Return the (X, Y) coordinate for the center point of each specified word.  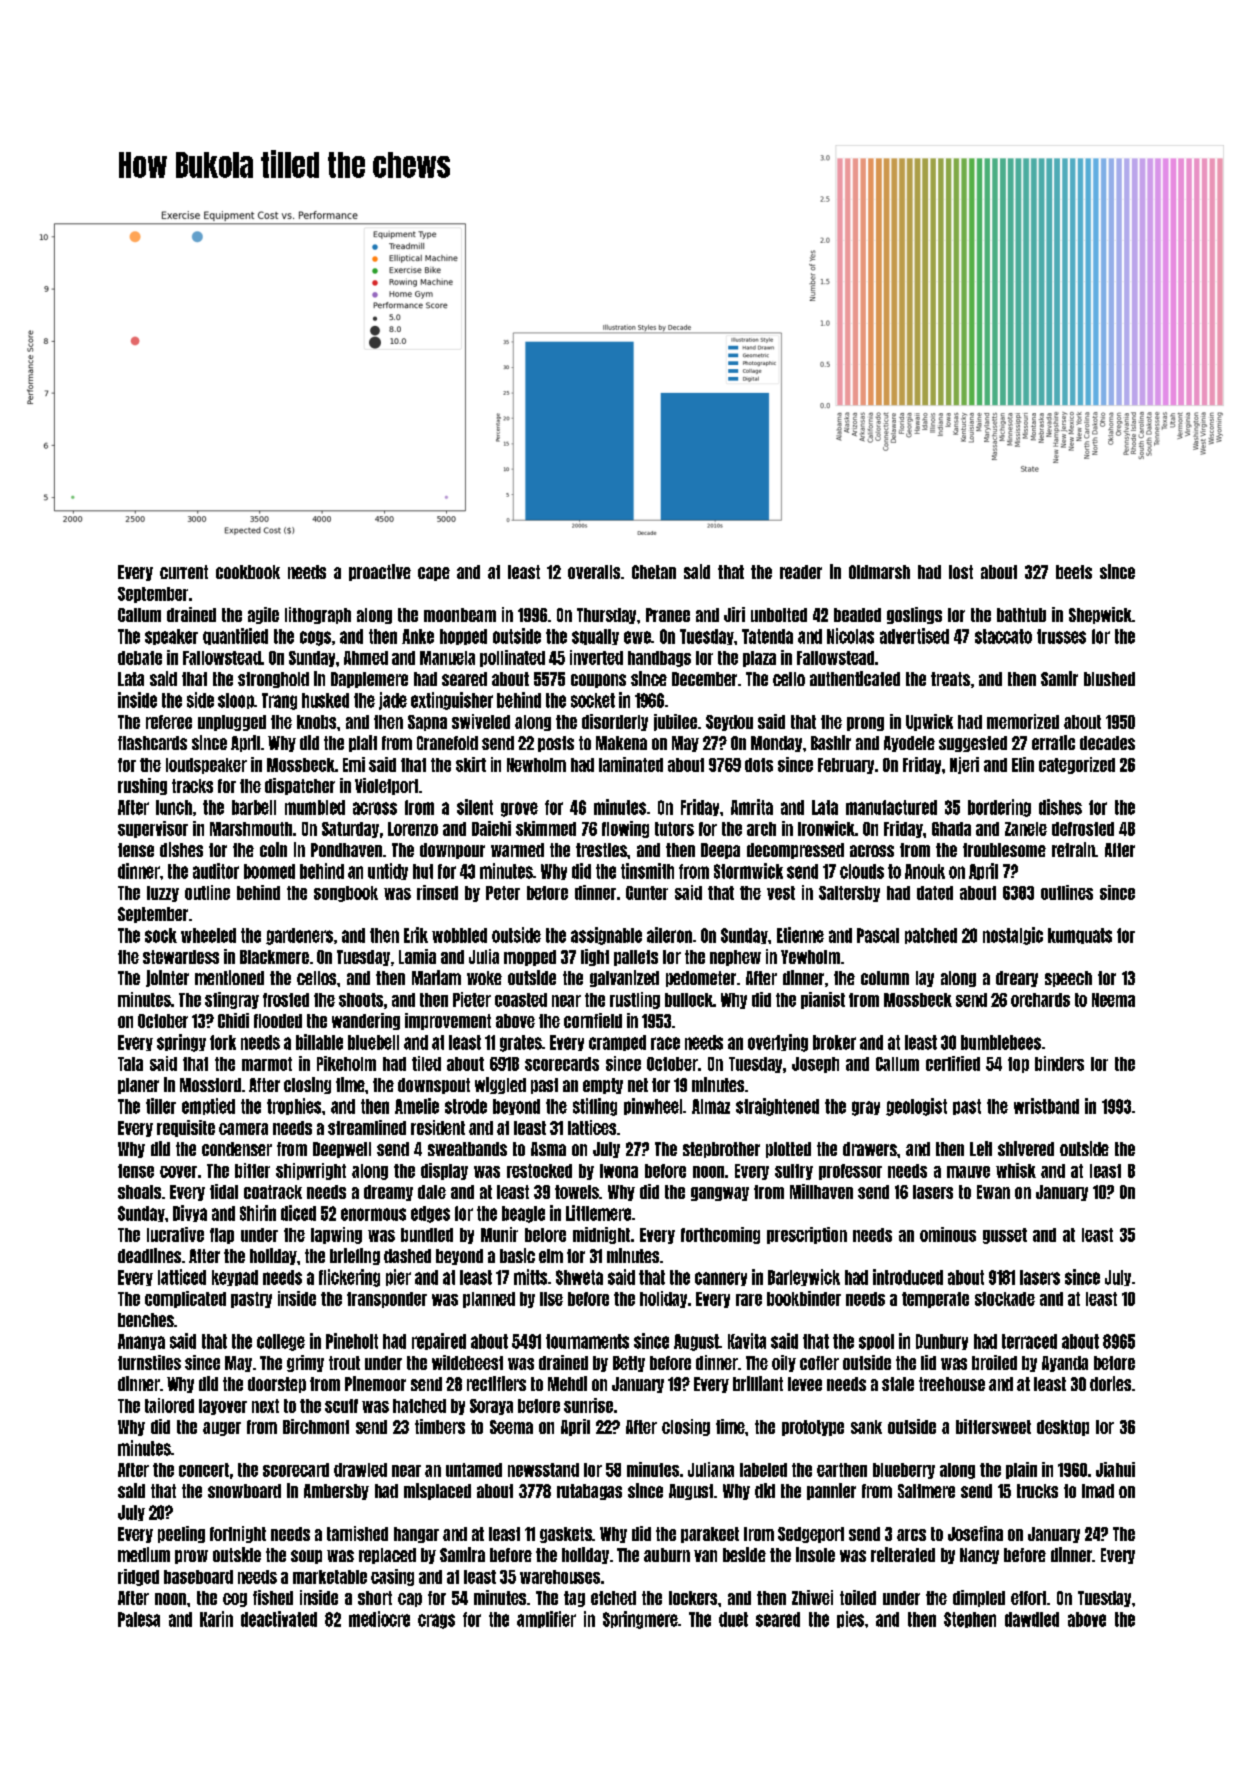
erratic (1053, 742)
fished (273, 1597)
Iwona (619, 1171)
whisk (1016, 1170)
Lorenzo (413, 829)
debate (140, 658)
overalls (594, 572)
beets (1074, 572)
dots (759, 765)
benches (146, 1320)
